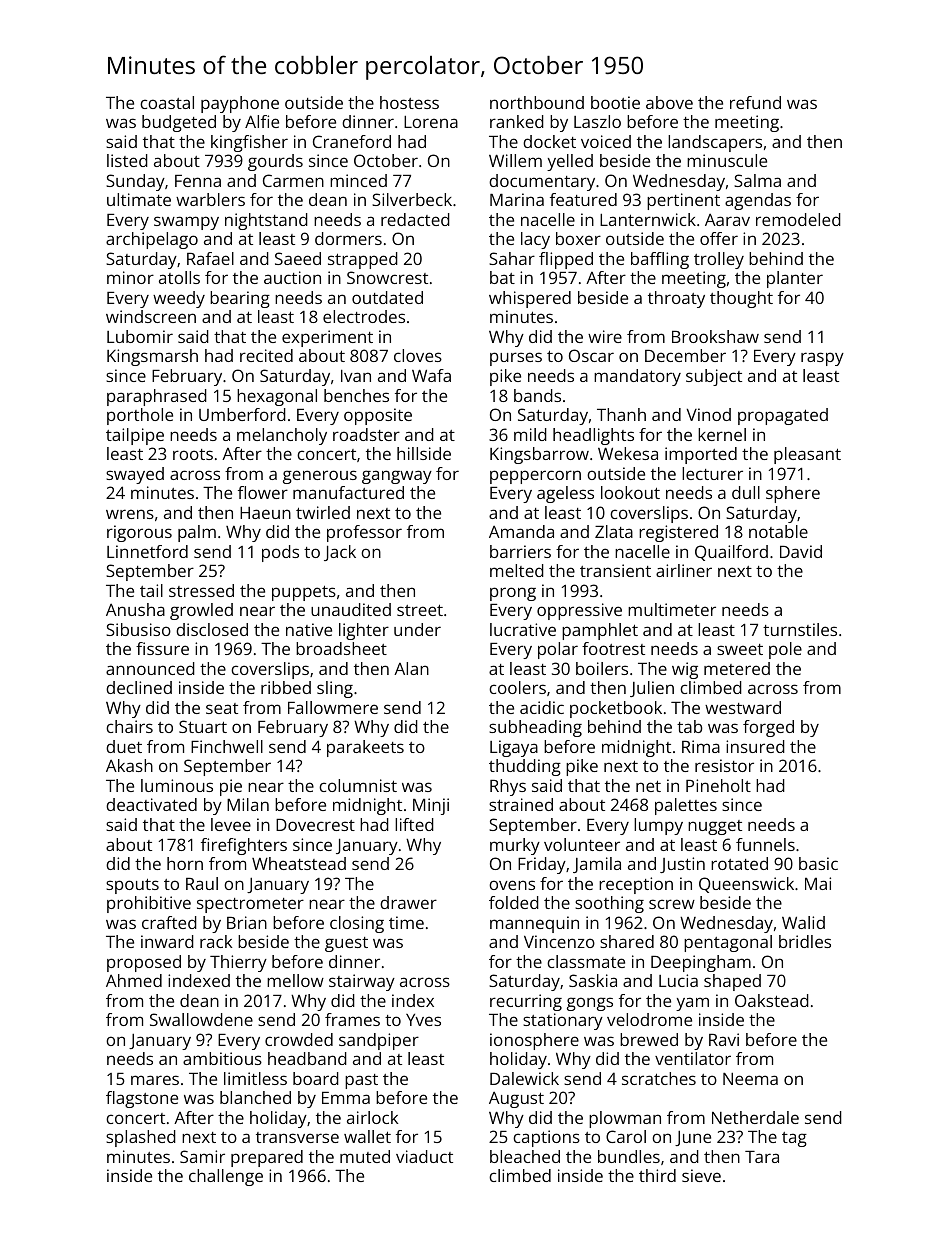  Describe the element at coordinates (755, 102) in the screenshot. I see `refund` at that location.
